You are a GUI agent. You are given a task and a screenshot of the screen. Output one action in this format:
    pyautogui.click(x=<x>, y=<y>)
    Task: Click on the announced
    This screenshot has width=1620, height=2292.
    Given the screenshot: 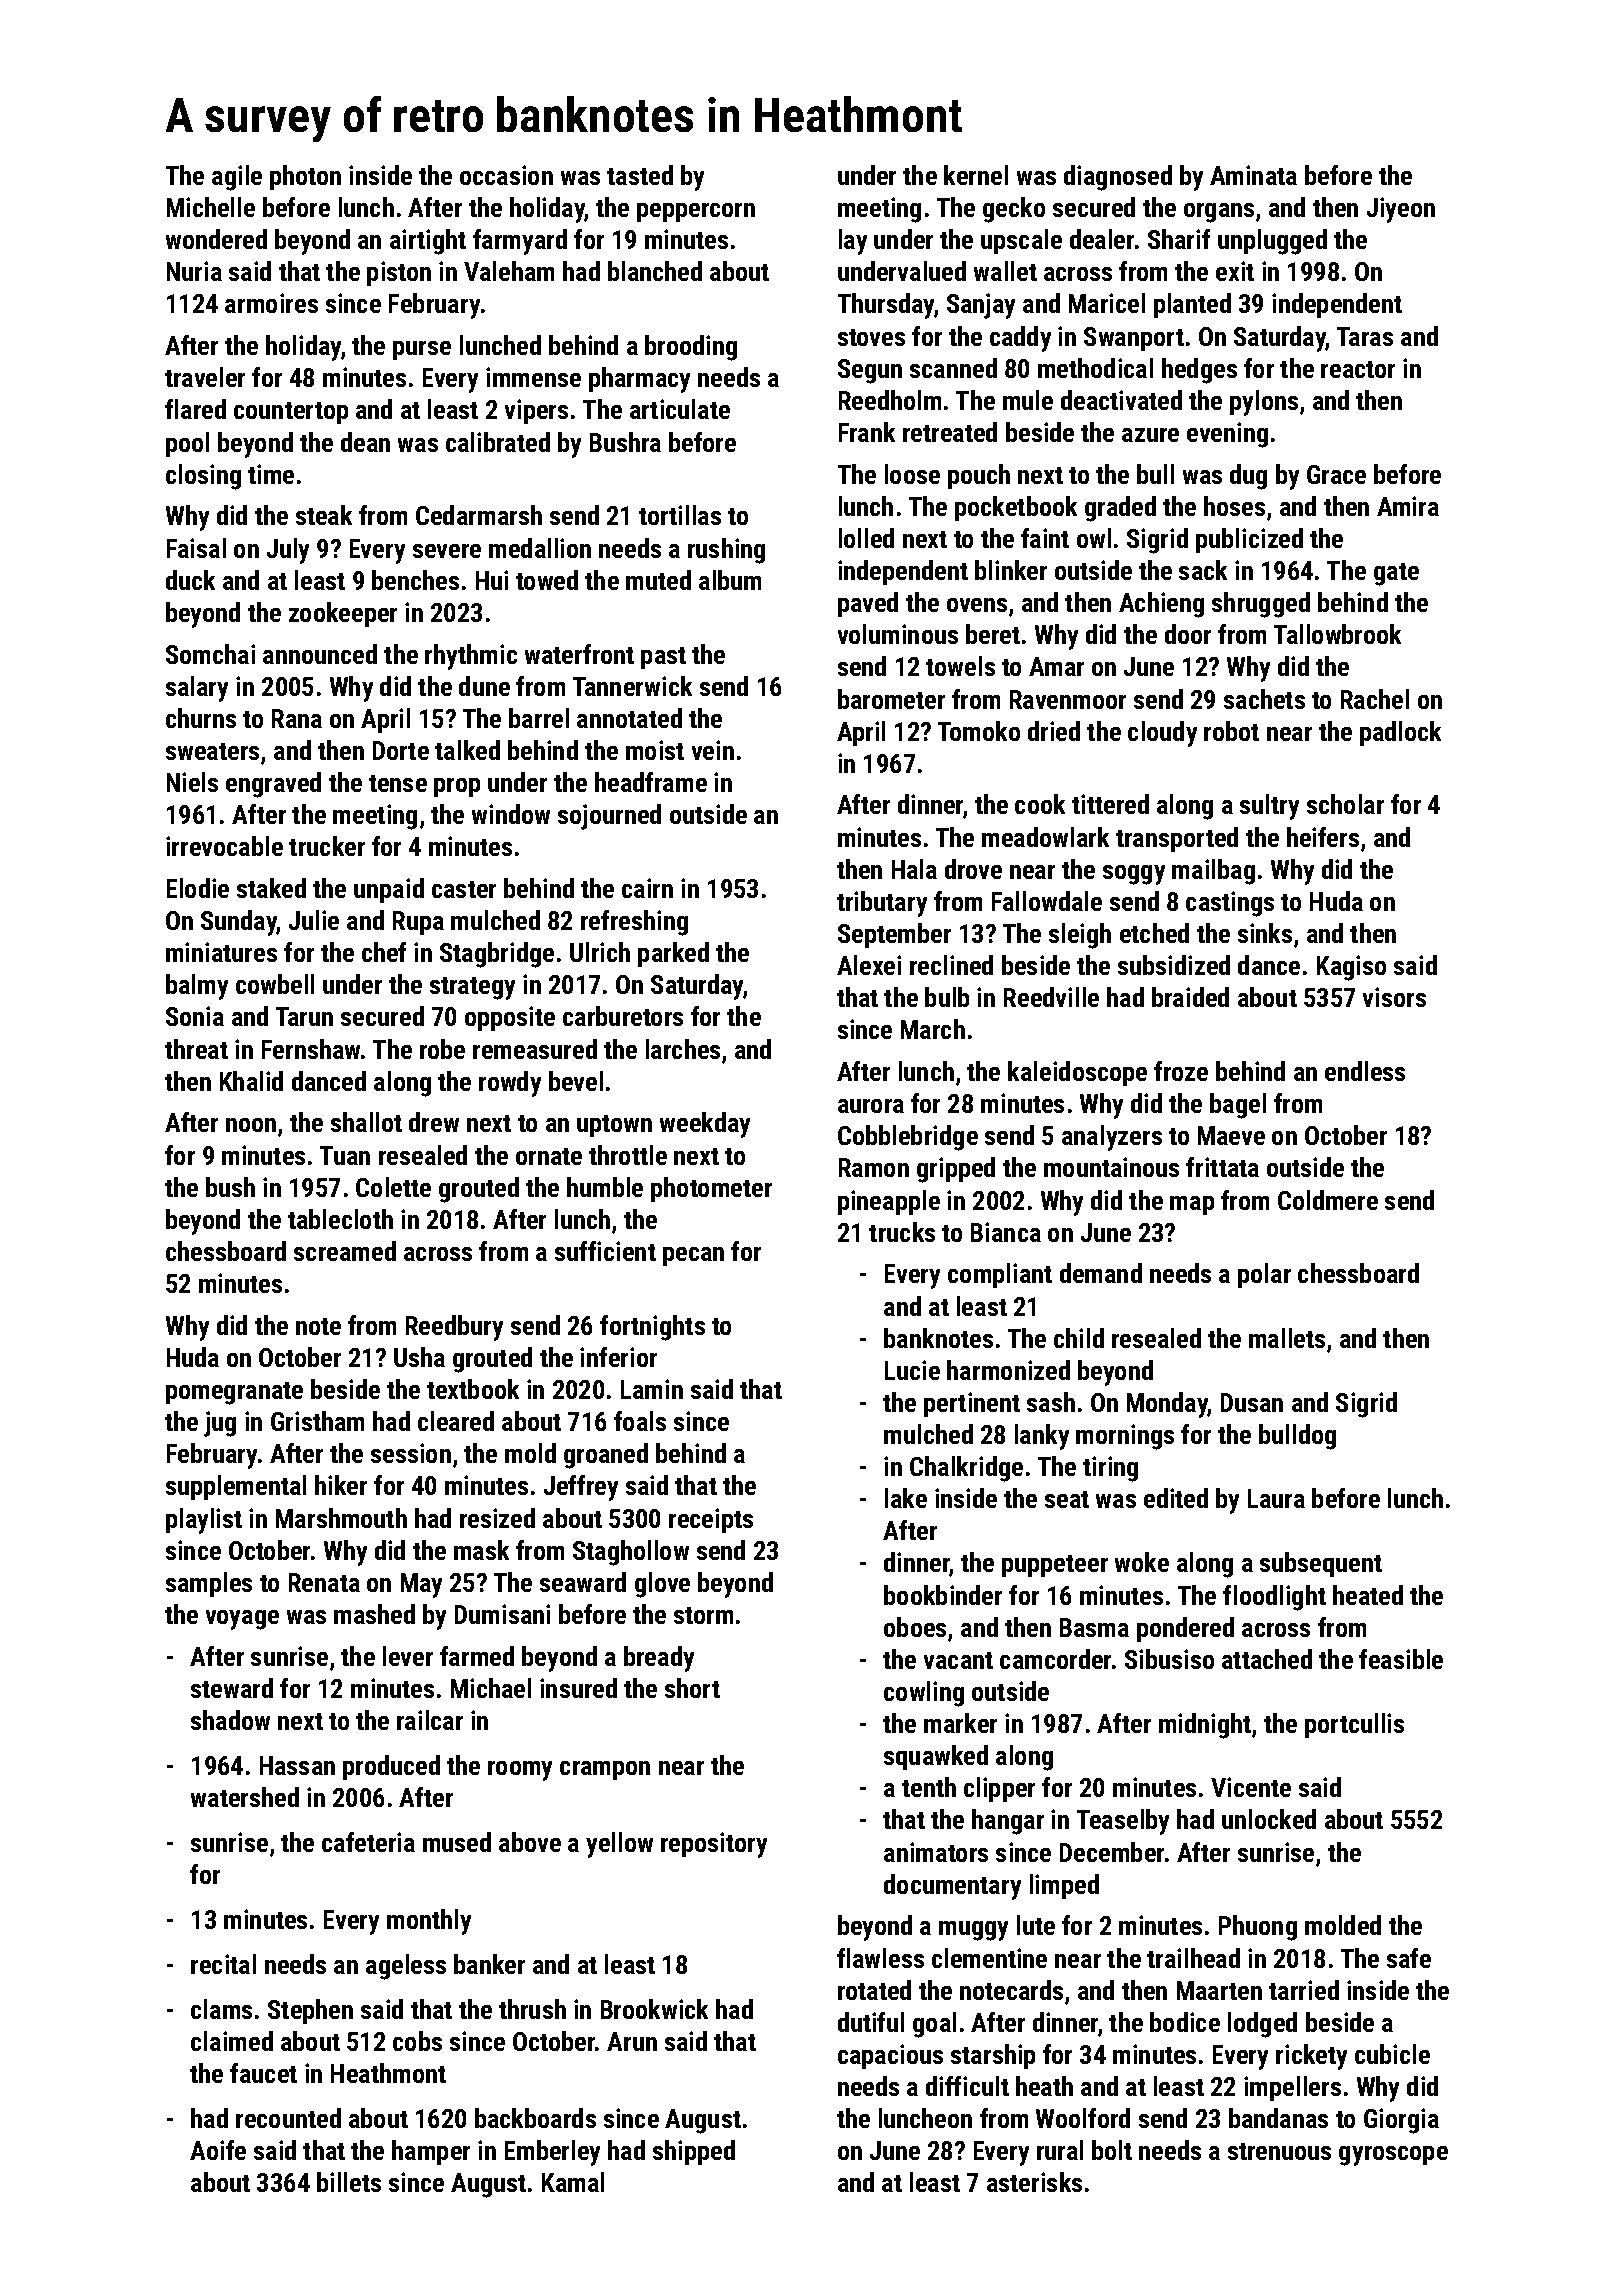 What is the action you would take?
    pyautogui.click(x=320, y=654)
